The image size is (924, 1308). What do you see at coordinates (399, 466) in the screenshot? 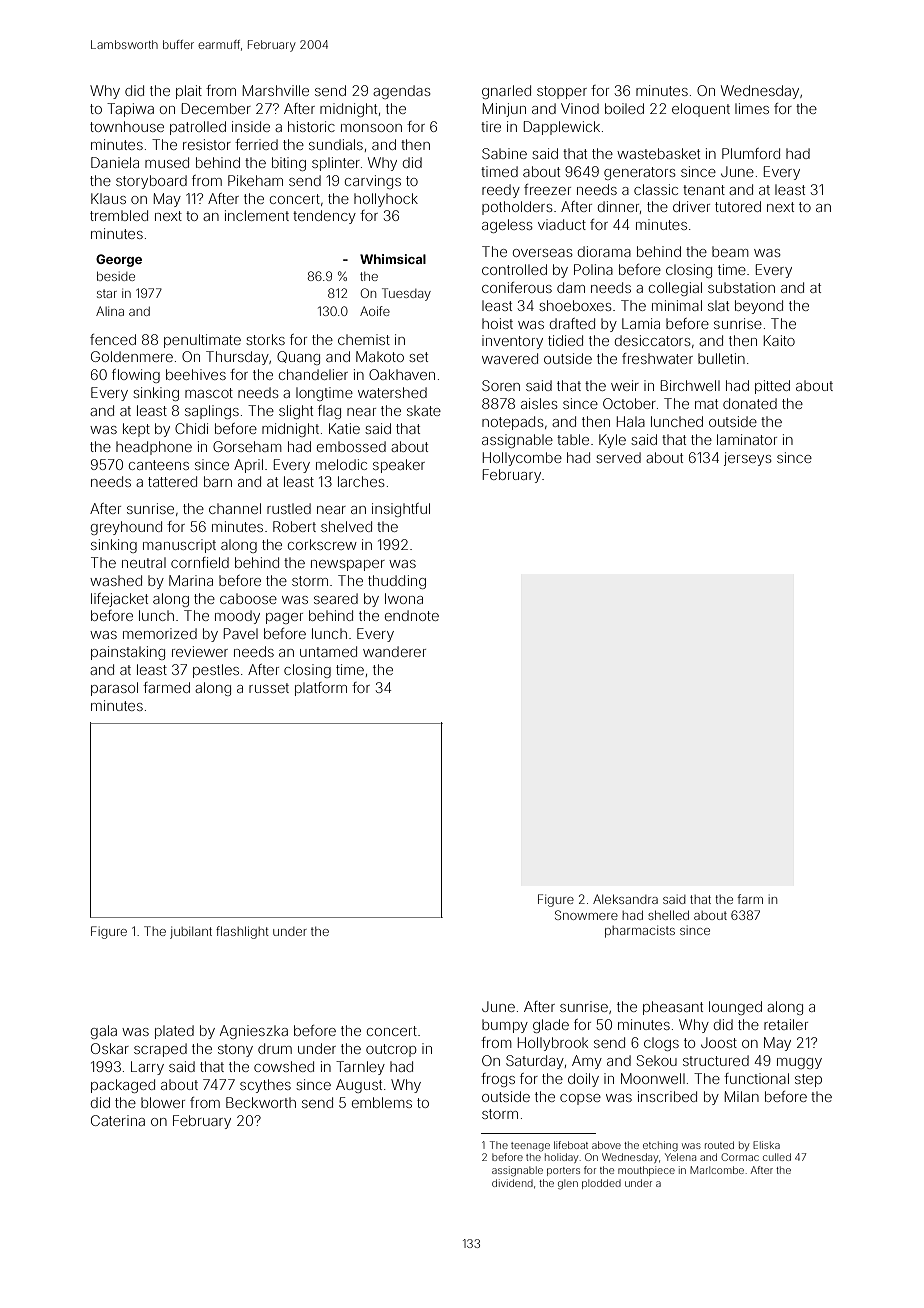
I see `speaker` at bounding box center [399, 466].
